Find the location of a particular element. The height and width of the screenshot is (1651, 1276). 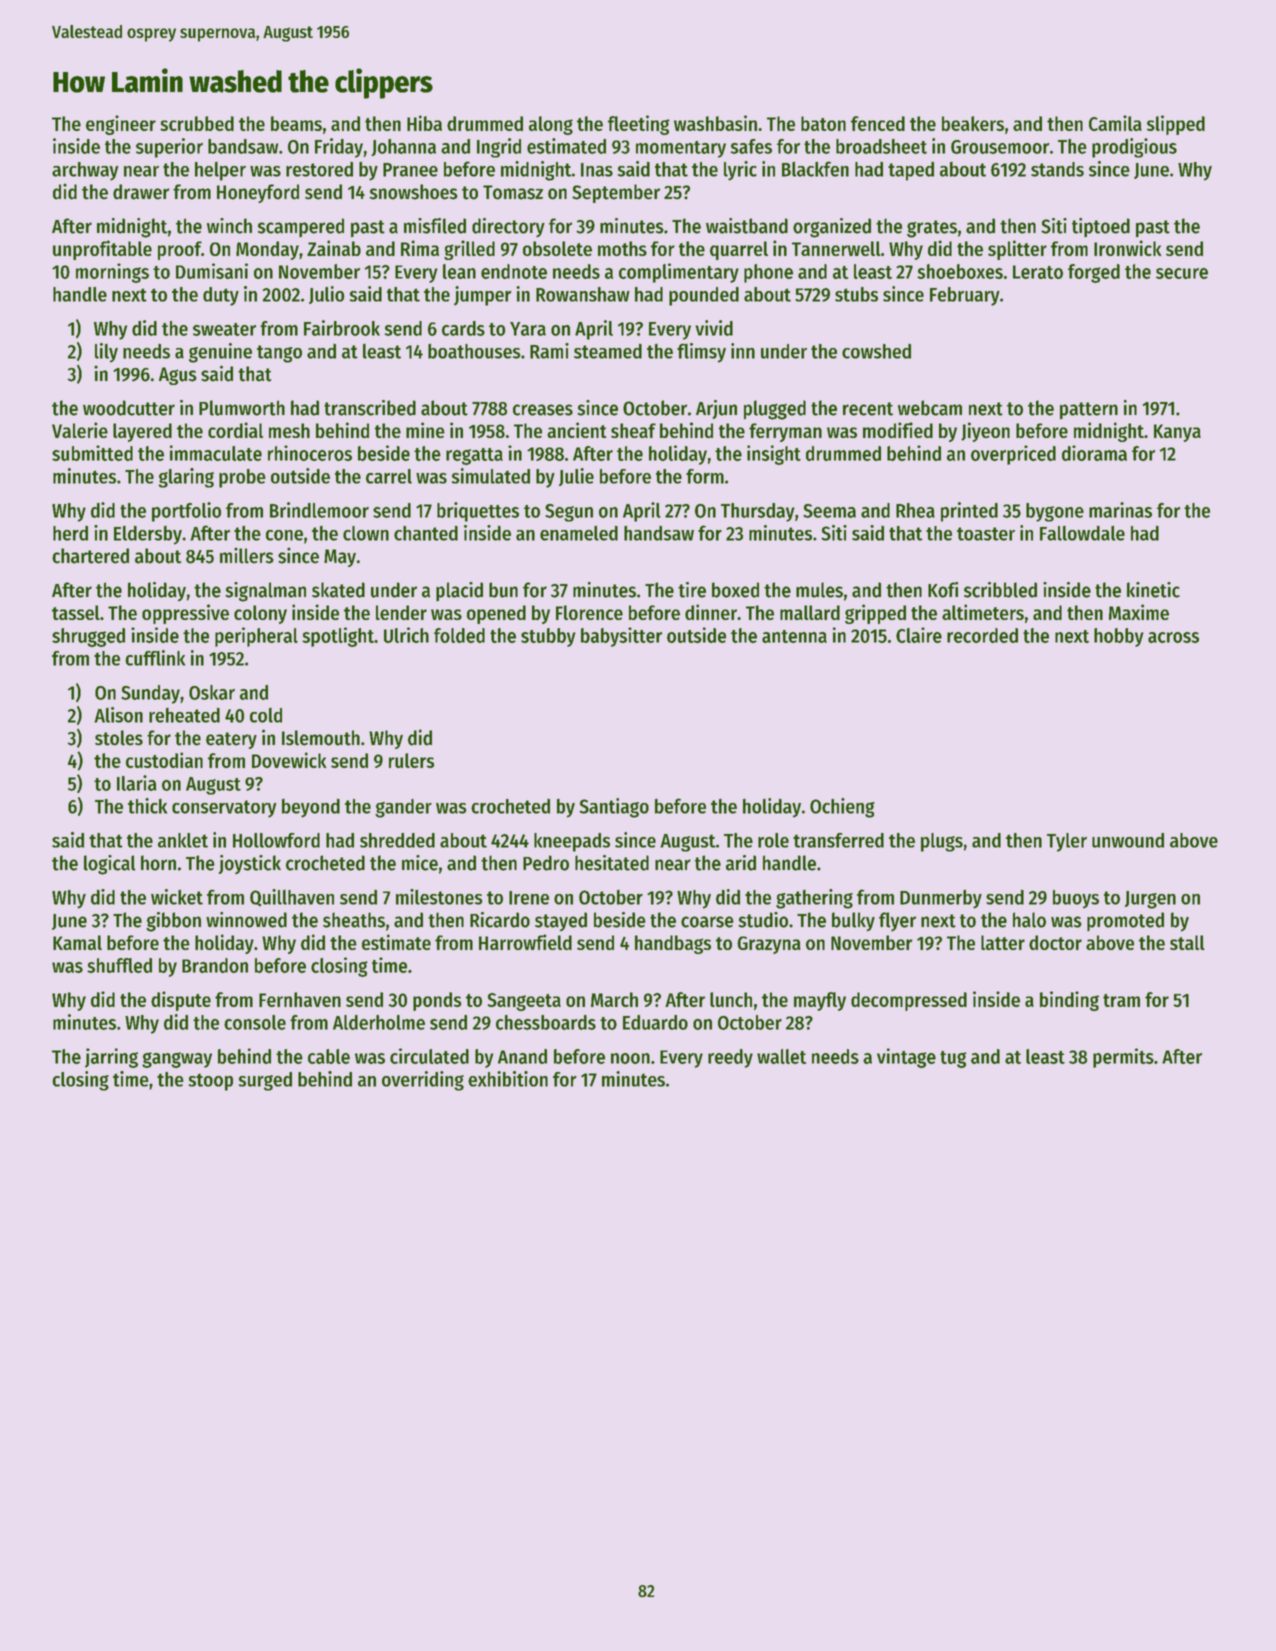

overriding is located at coordinates (423, 1081).
